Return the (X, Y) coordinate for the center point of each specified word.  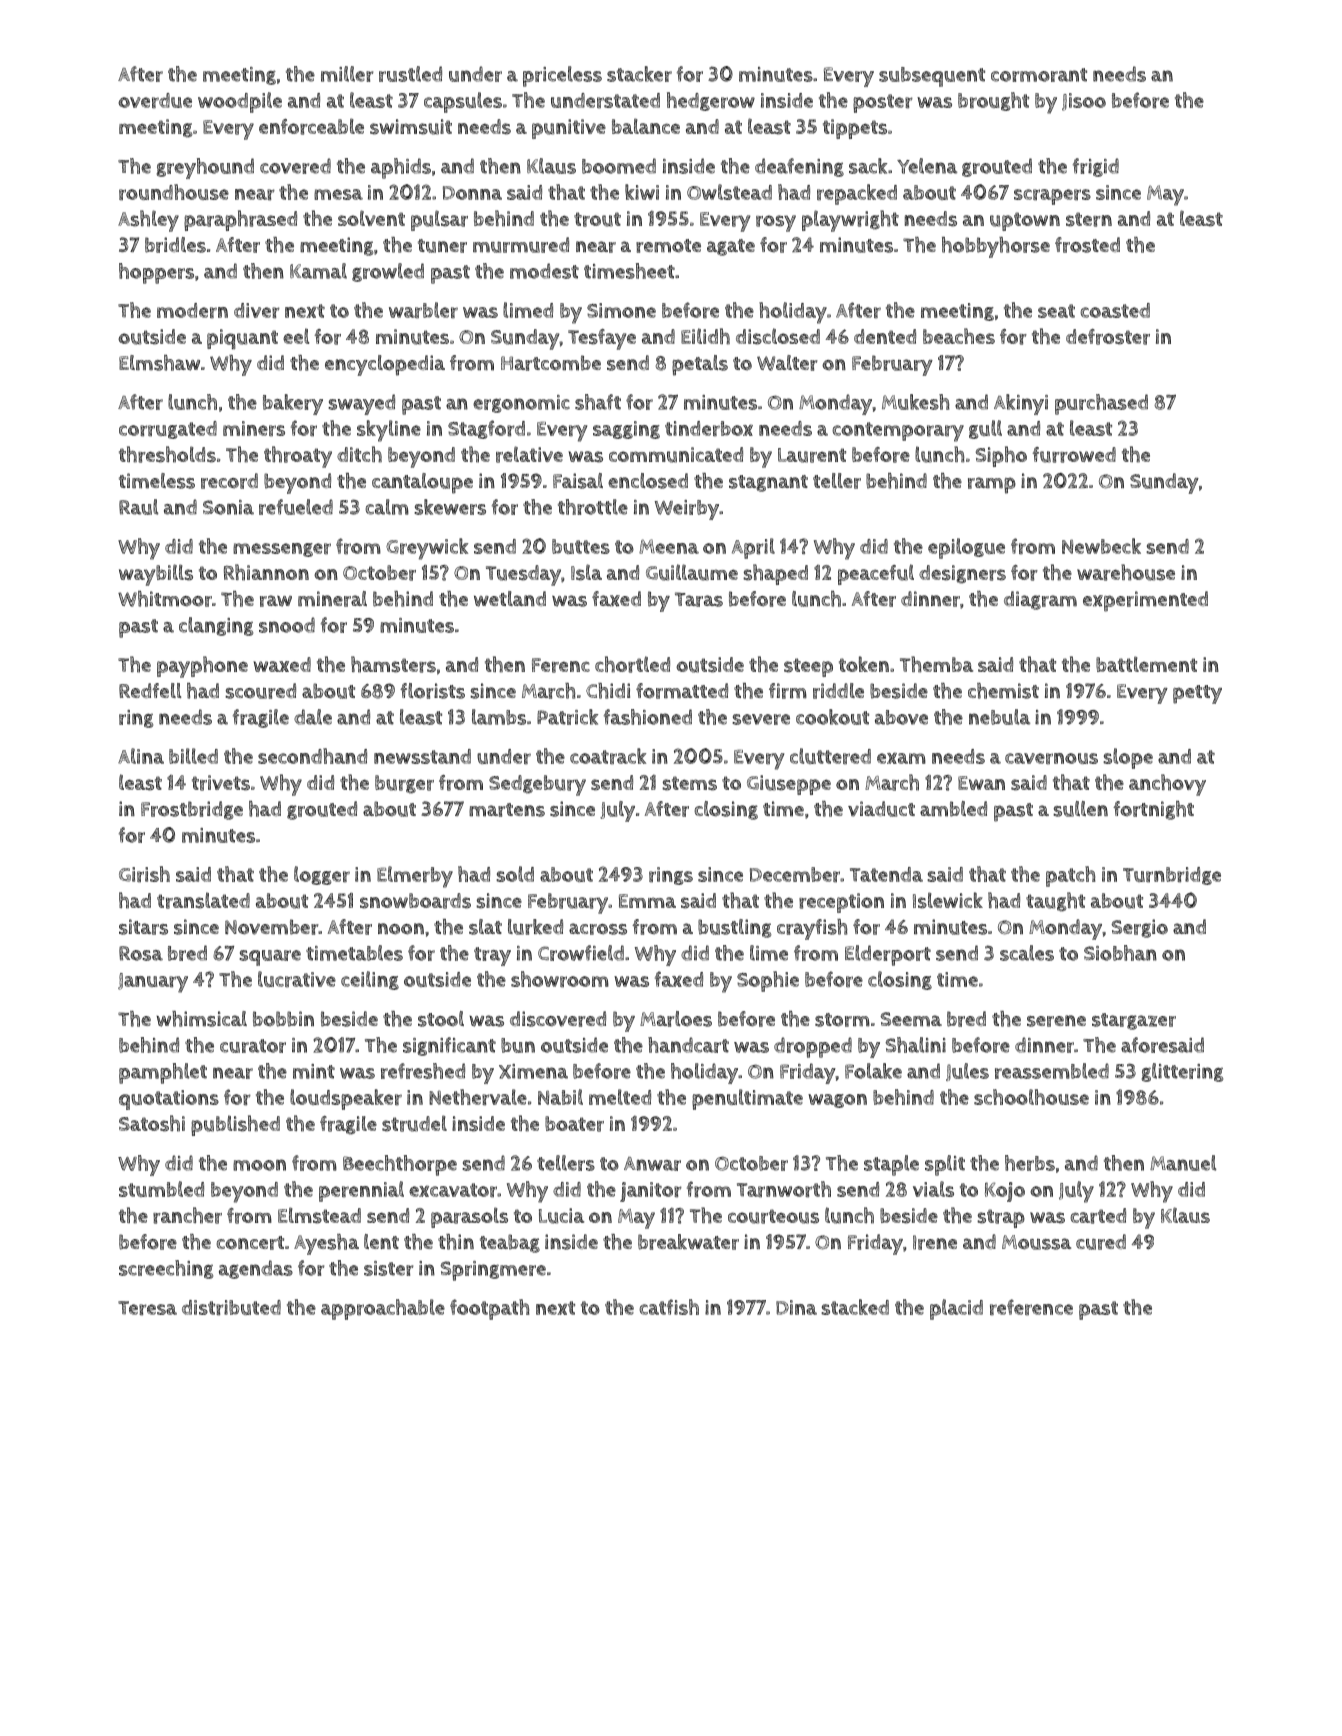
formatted (682, 691)
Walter (787, 363)
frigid (1096, 167)
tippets (855, 129)
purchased (1101, 404)
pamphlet (163, 1073)
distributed (231, 1308)
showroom (560, 979)
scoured (260, 691)
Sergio (1139, 928)
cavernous (1051, 759)
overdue (155, 101)
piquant (242, 339)
